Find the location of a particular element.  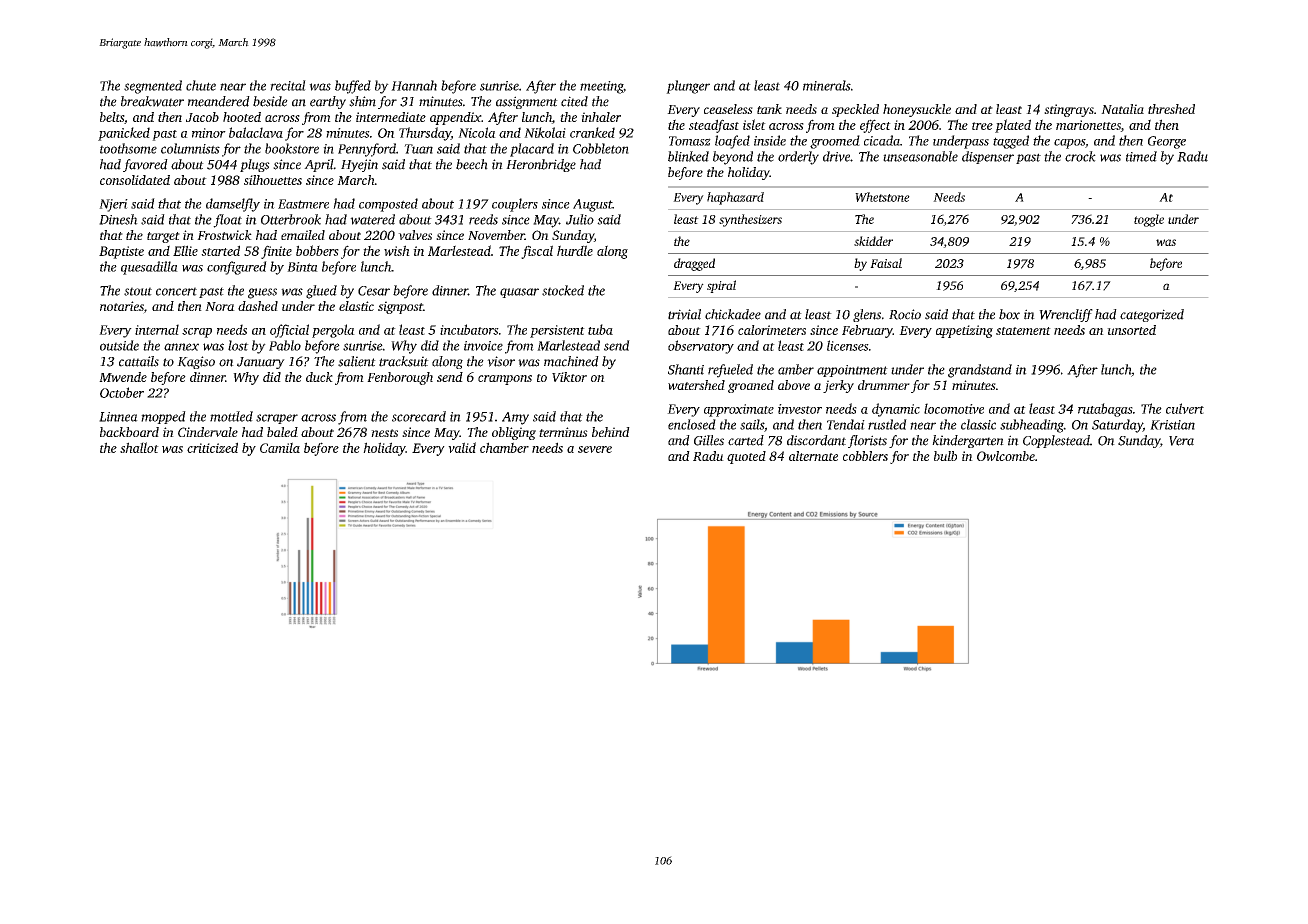

Natalia is located at coordinates (1122, 109).
